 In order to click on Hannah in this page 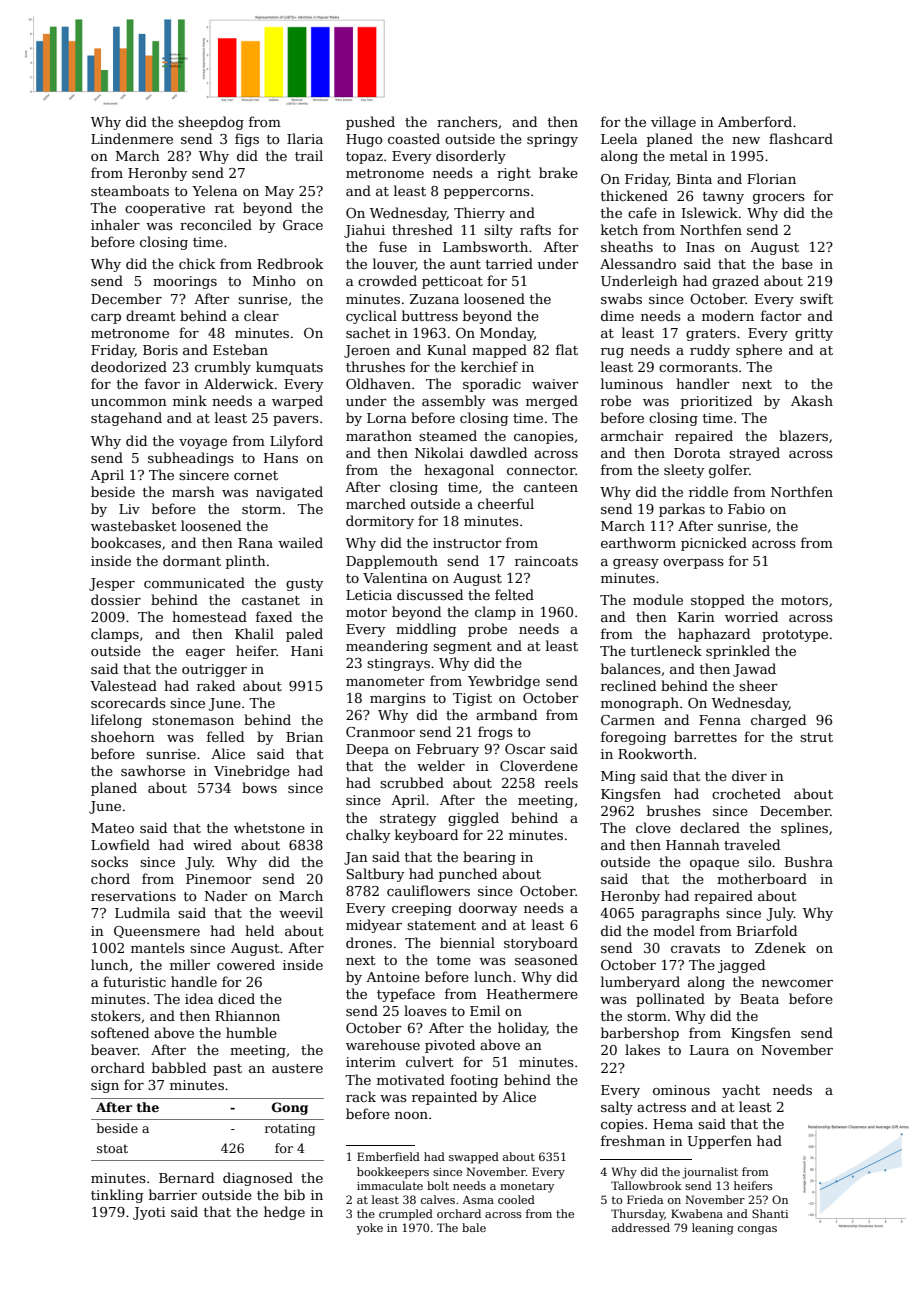, I will do `click(693, 844)`.
